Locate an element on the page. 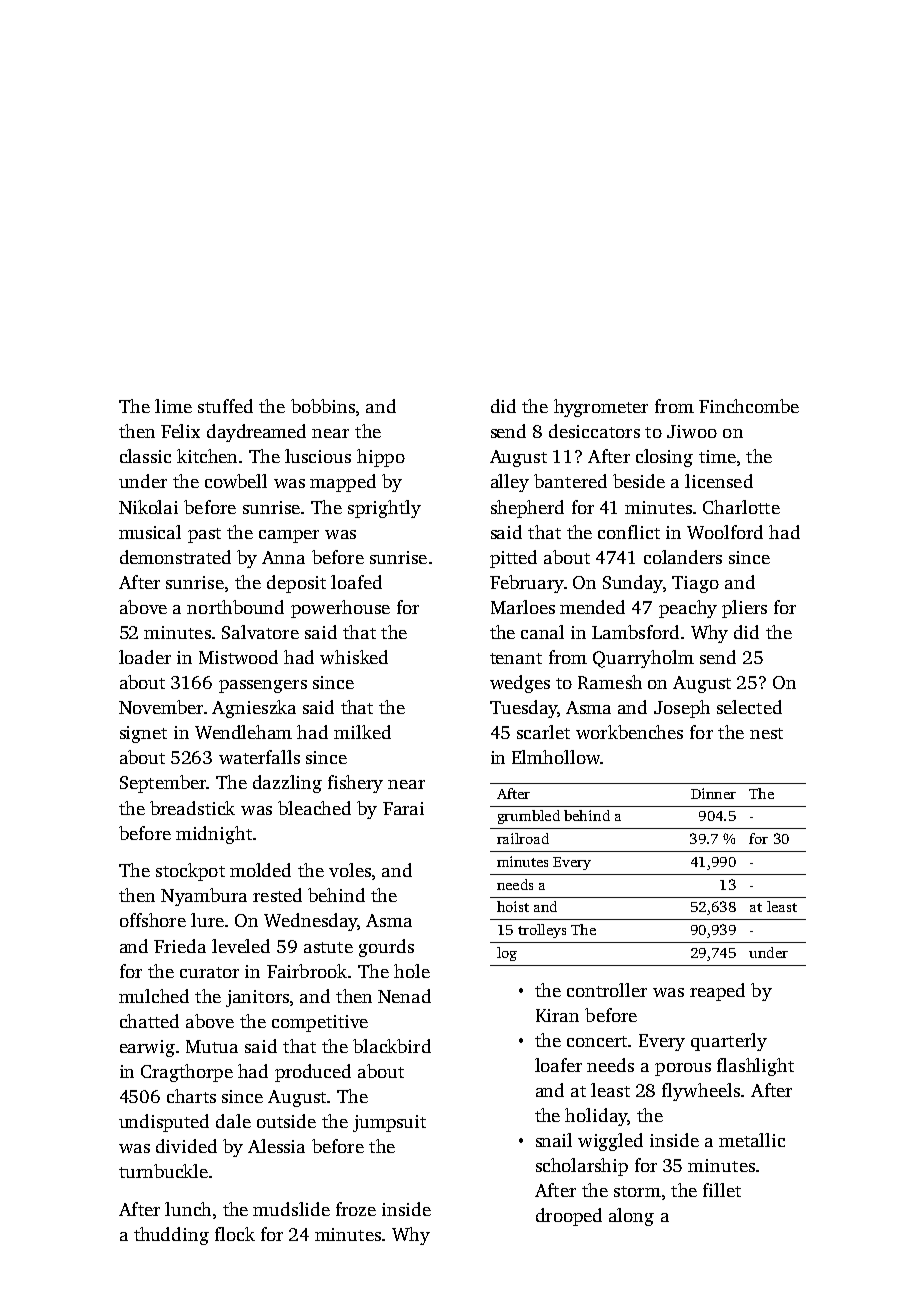 This document has width=924, height=1311. shepherd is located at coordinates (527, 509).
